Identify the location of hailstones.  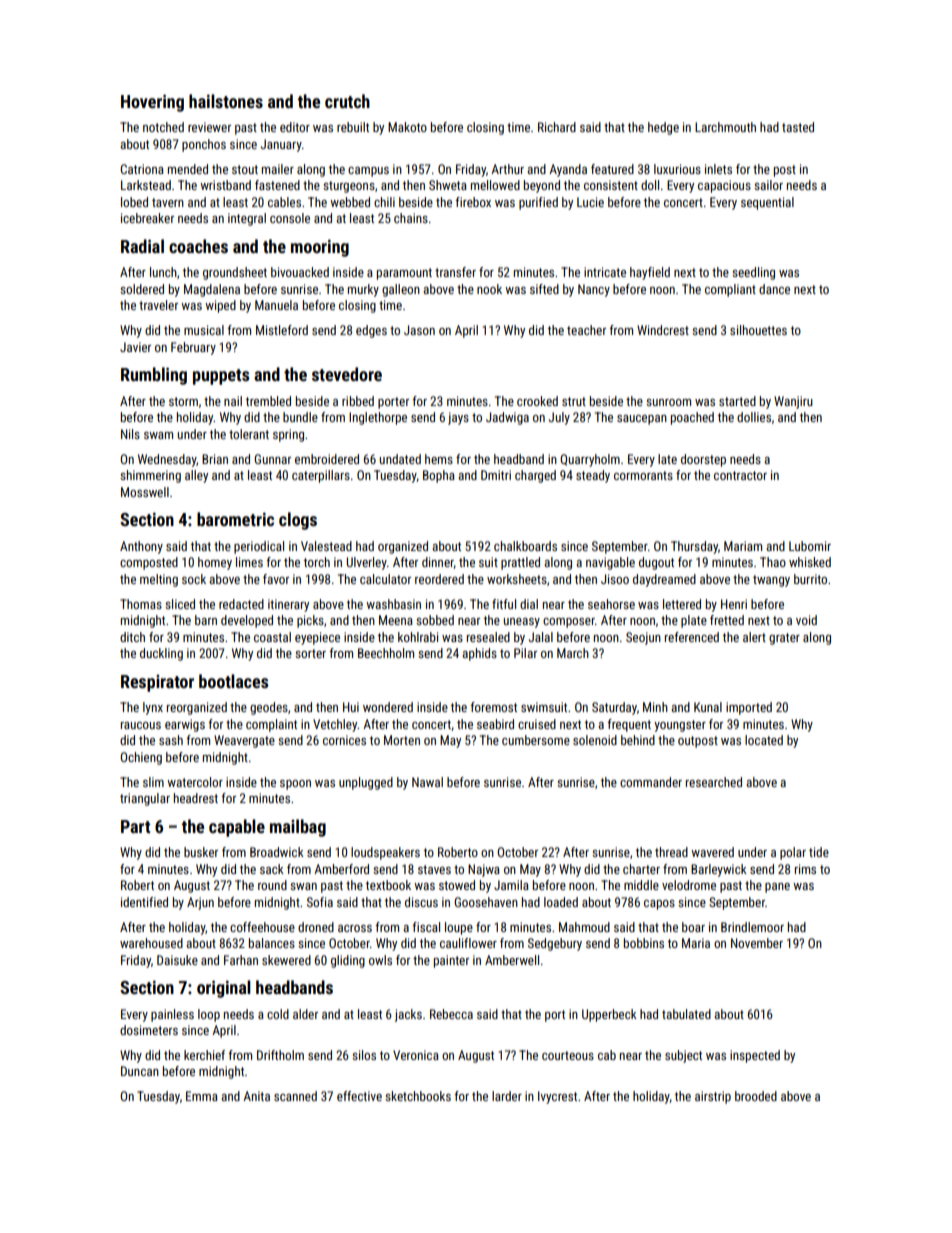
(226, 101).
